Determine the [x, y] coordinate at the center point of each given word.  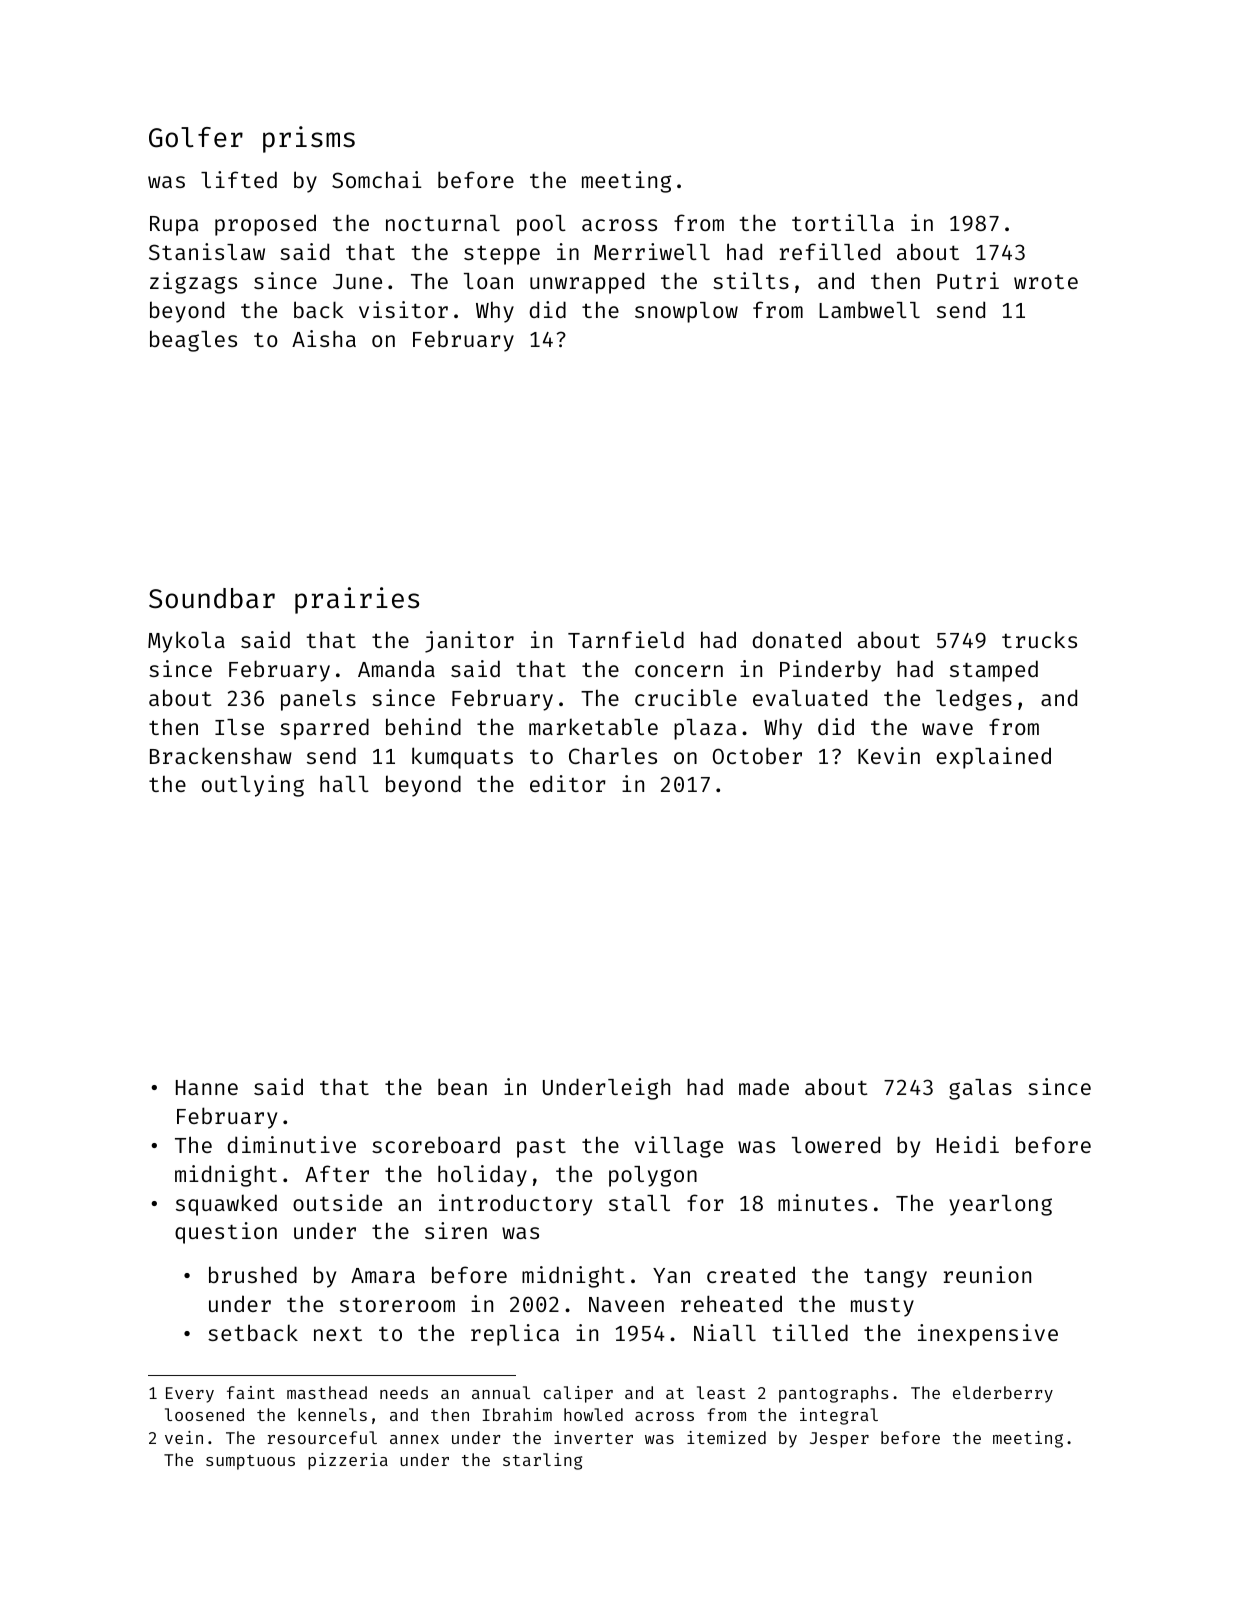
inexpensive [988, 1335]
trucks [1039, 639]
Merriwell [652, 251]
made [764, 1086]
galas [980, 1089]
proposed [265, 225]
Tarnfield [626, 639]
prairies [357, 600]
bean [462, 1086]
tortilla [843, 222]
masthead [327, 1392]
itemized [726, 1437]
